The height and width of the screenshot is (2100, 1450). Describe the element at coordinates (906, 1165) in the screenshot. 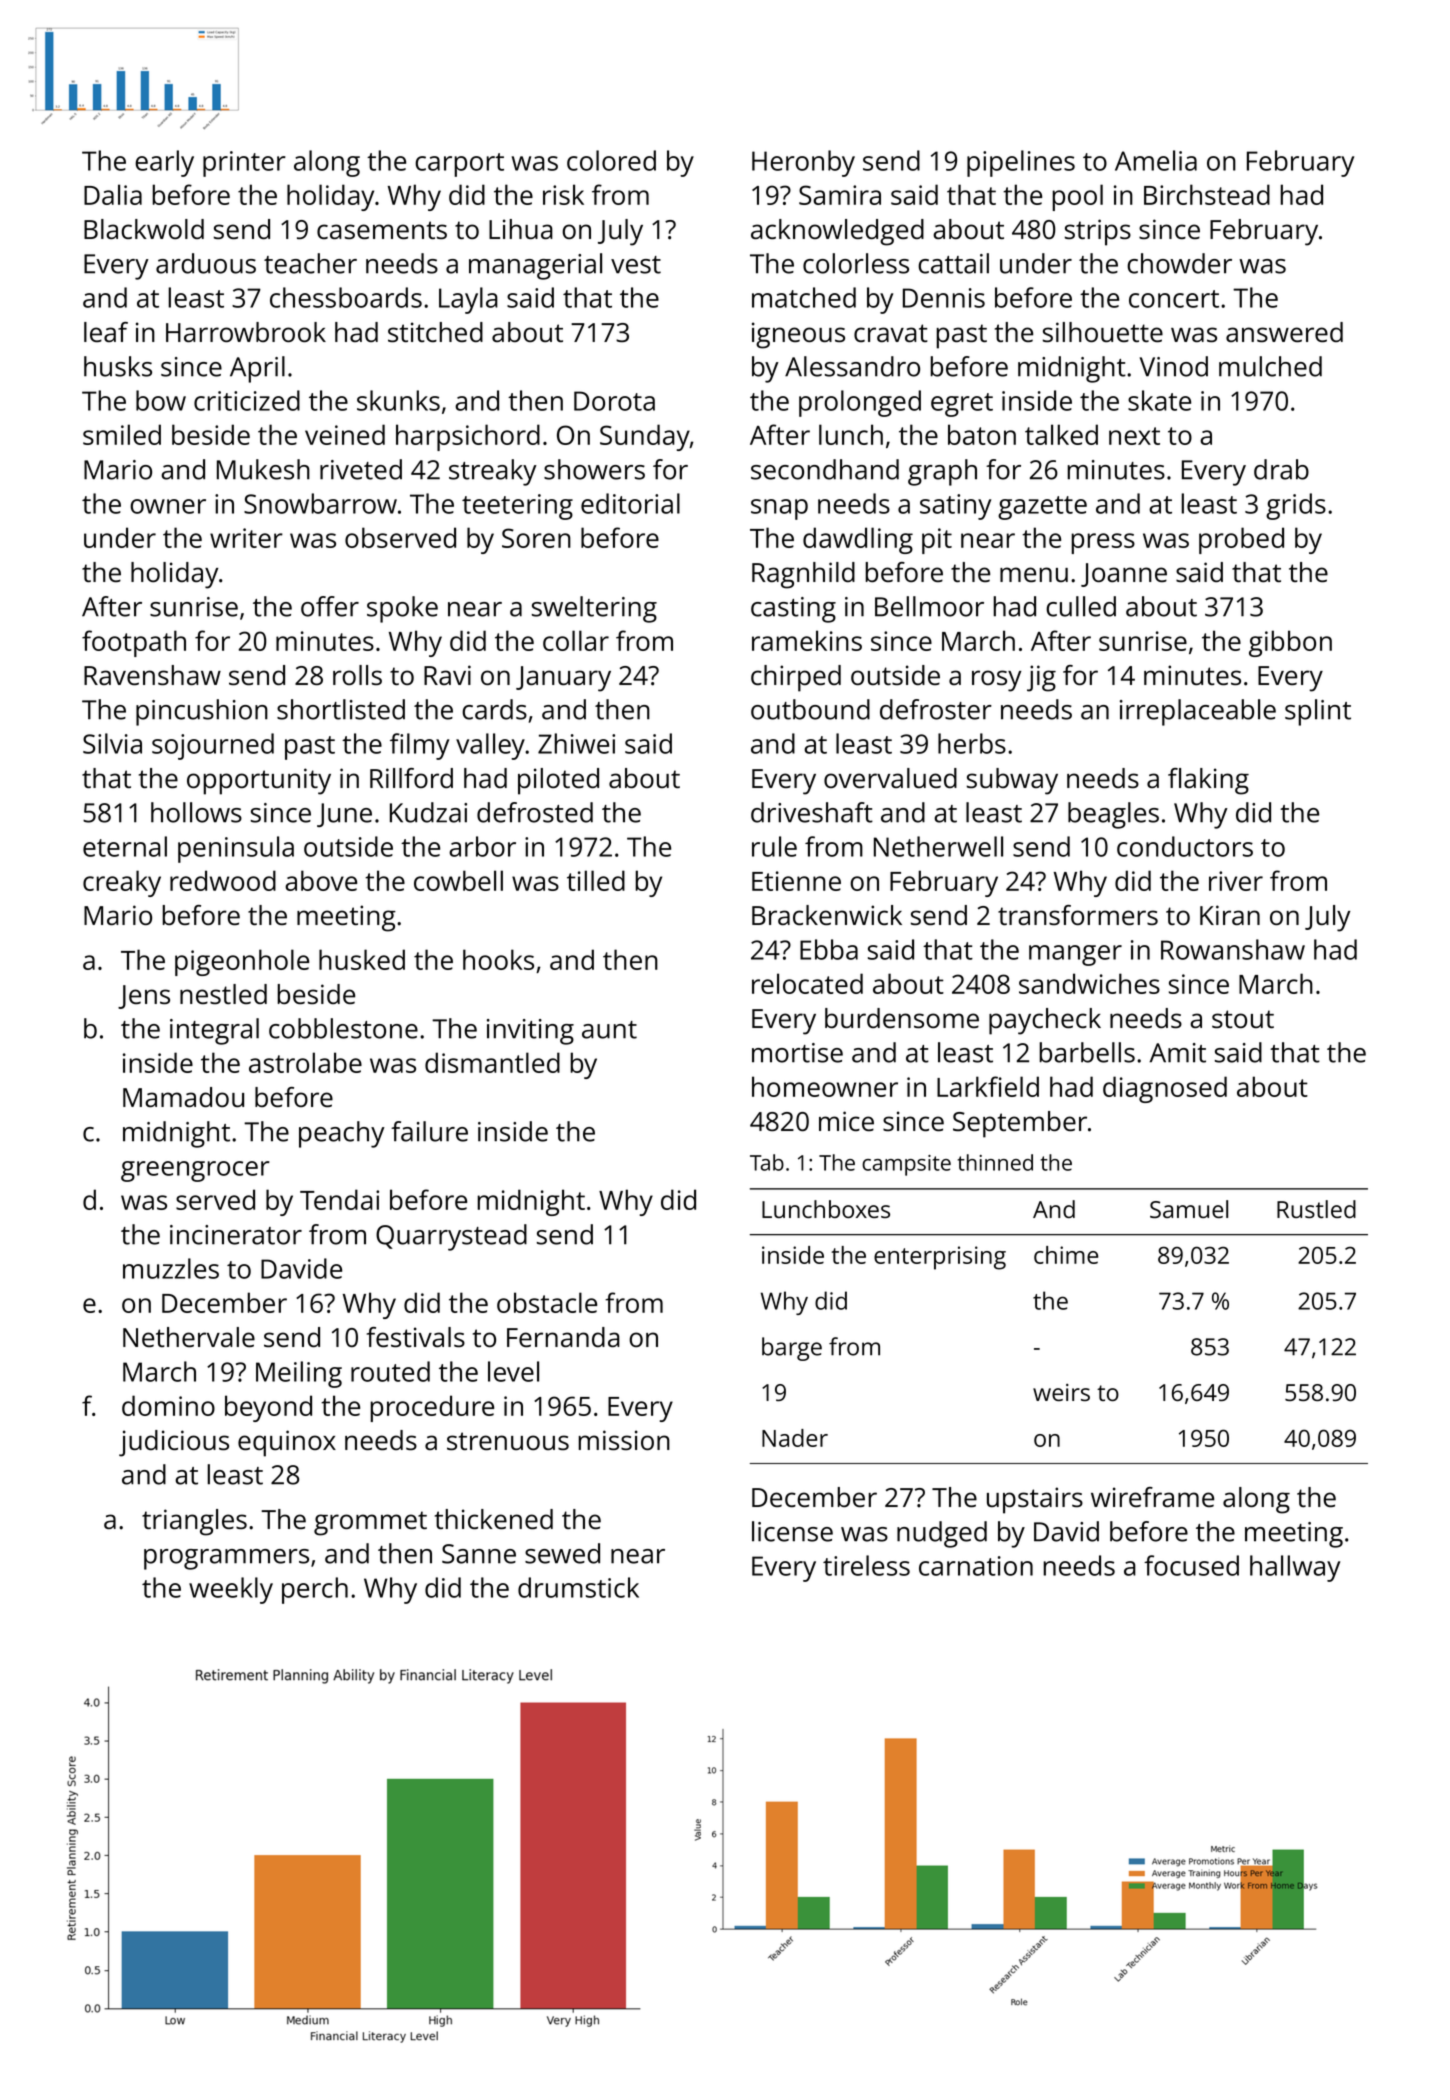

I see `campsite` at that location.
